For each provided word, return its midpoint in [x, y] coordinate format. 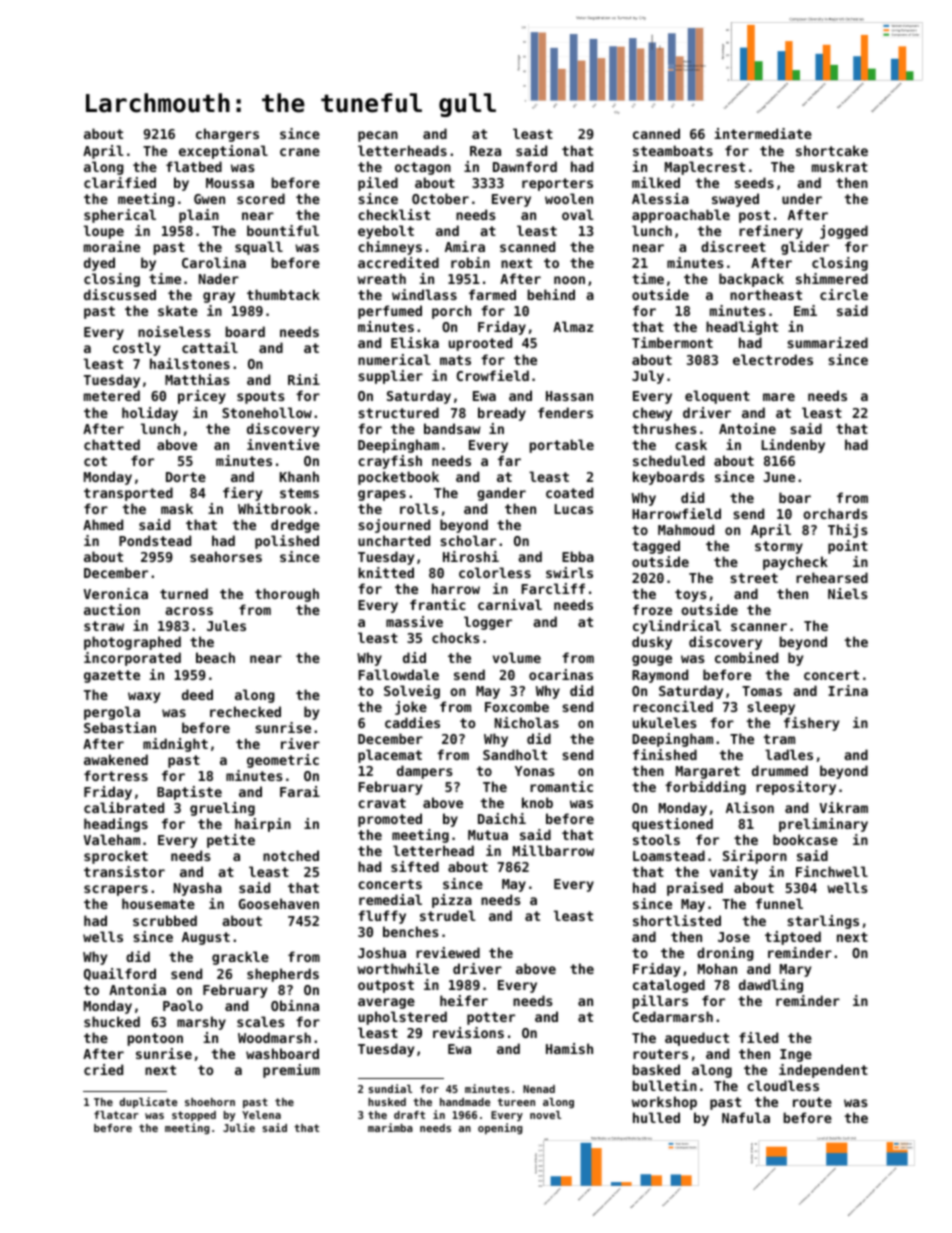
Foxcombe [517, 706]
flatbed [194, 166]
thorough [287, 595]
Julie [239, 1127]
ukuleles [665, 722]
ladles [789, 754]
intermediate [763, 133]
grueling [222, 809]
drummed [780, 770]
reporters [557, 184]
